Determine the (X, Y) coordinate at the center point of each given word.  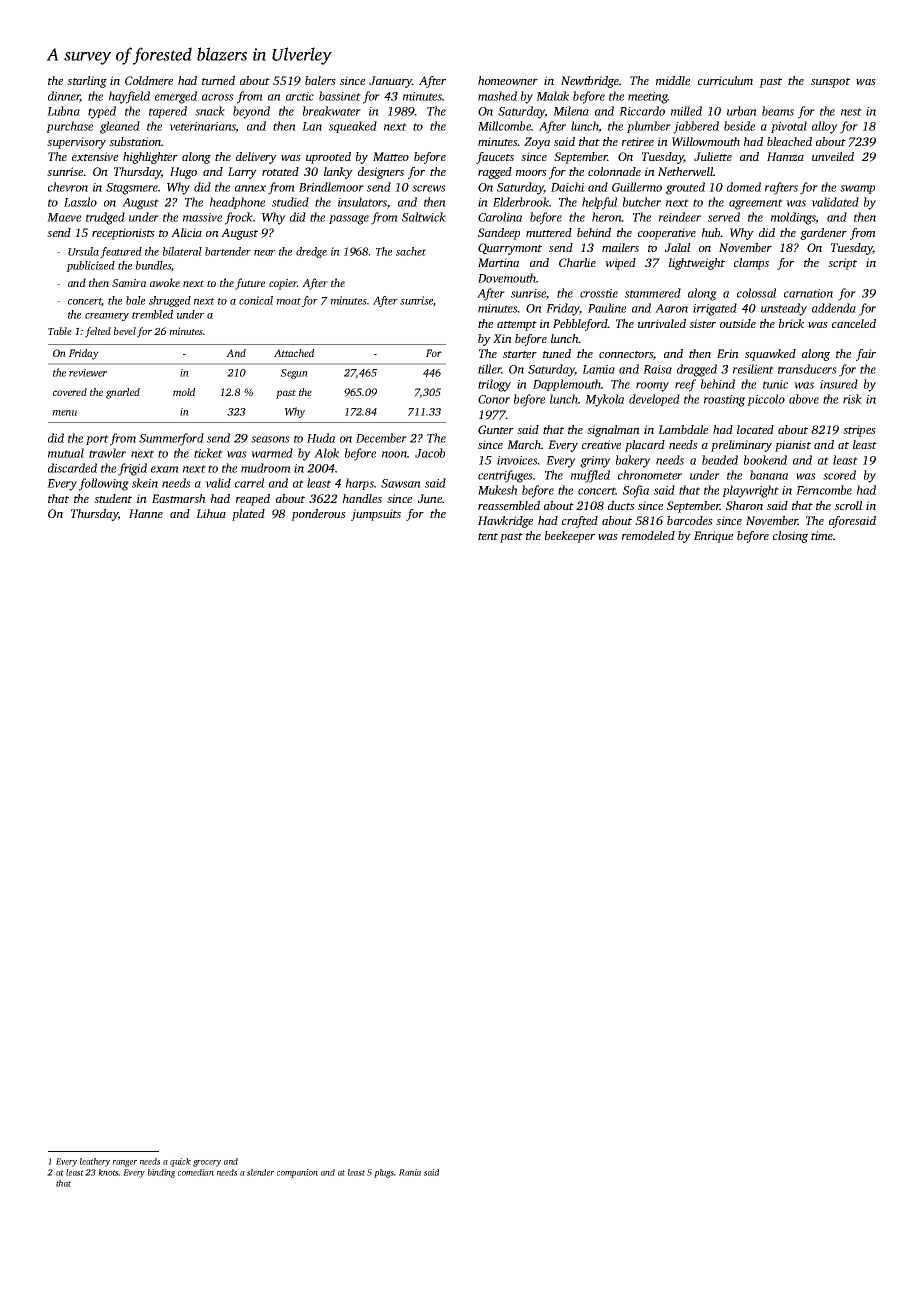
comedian (196, 1172)
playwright (750, 491)
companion (297, 1173)
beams (778, 111)
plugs (384, 1173)
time (822, 535)
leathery (95, 1162)
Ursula (83, 251)
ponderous (318, 515)
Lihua (211, 513)
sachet (411, 251)
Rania (410, 1172)
